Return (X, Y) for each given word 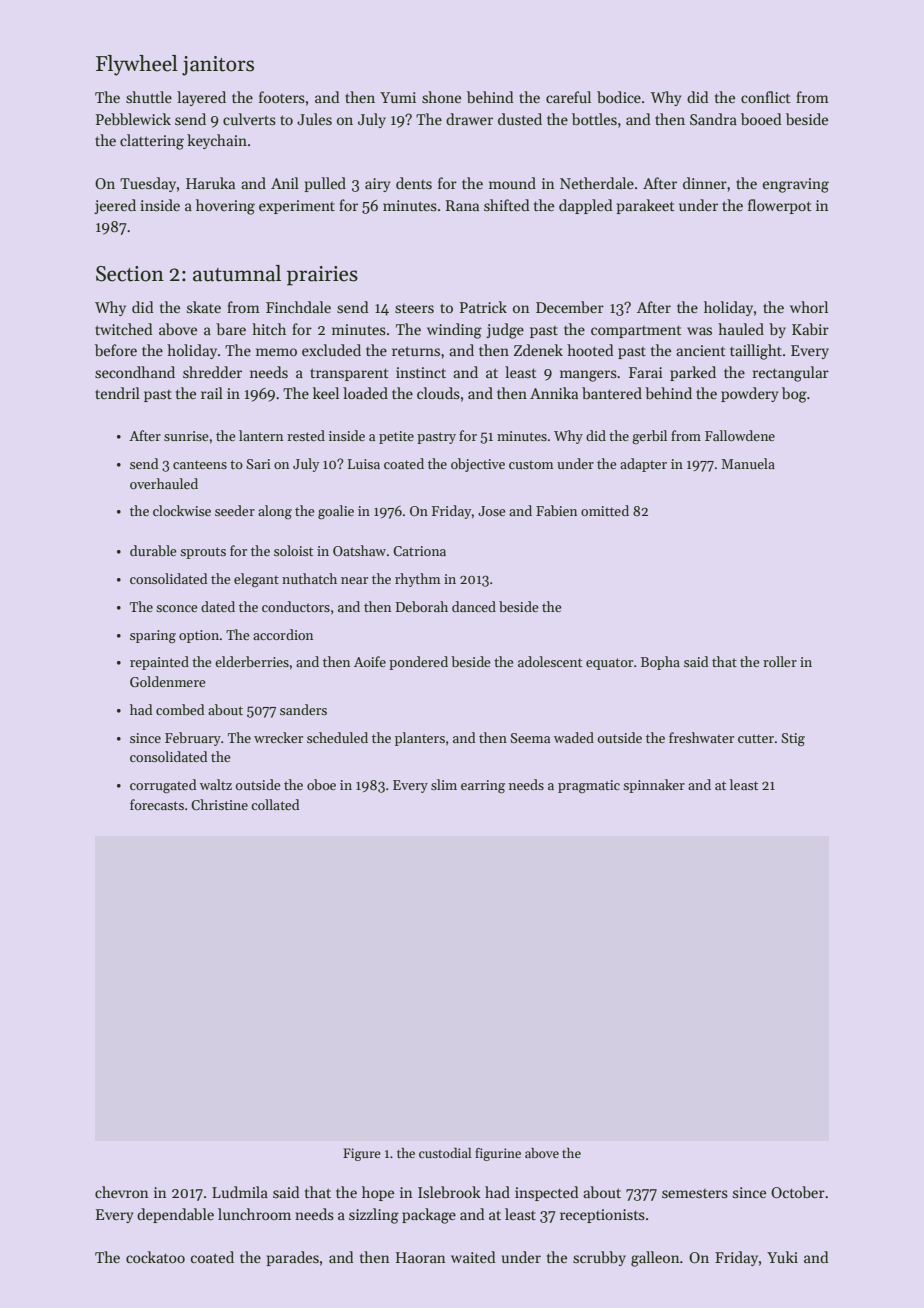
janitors (218, 66)
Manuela (748, 463)
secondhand (135, 372)
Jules (314, 119)
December (570, 307)
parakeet (645, 206)
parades (292, 1258)
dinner (705, 183)
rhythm (418, 580)
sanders (303, 709)
